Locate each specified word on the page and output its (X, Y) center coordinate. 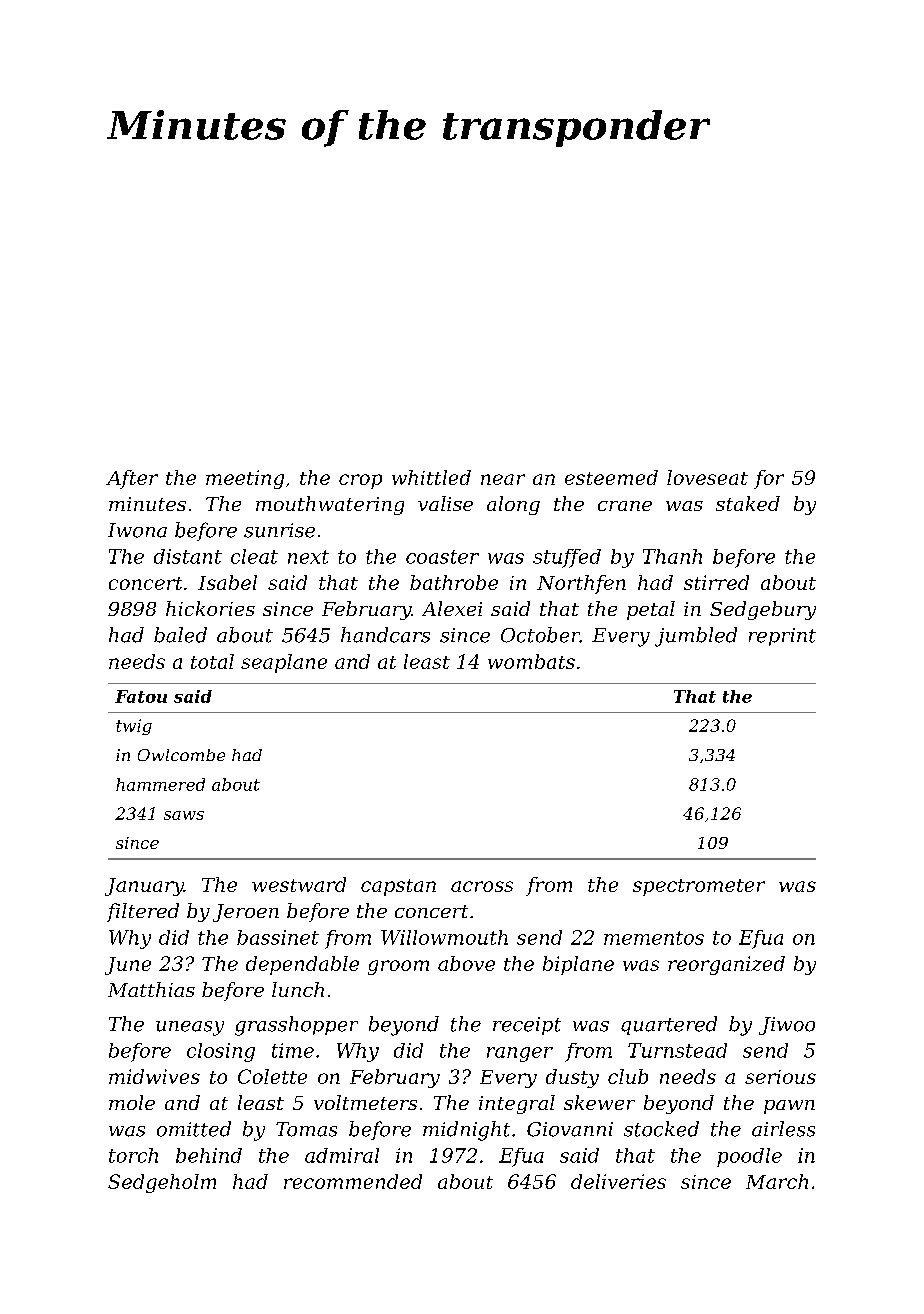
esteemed (611, 477)
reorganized (726, 965)
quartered (669, 1025)
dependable (302, 965)
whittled (431, 477)
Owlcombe (181, 755)
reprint (782, 637)
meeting (245, 479)
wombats (531, 661)
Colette (272, 1076)
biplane (578, 965)
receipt (527, 1026)
